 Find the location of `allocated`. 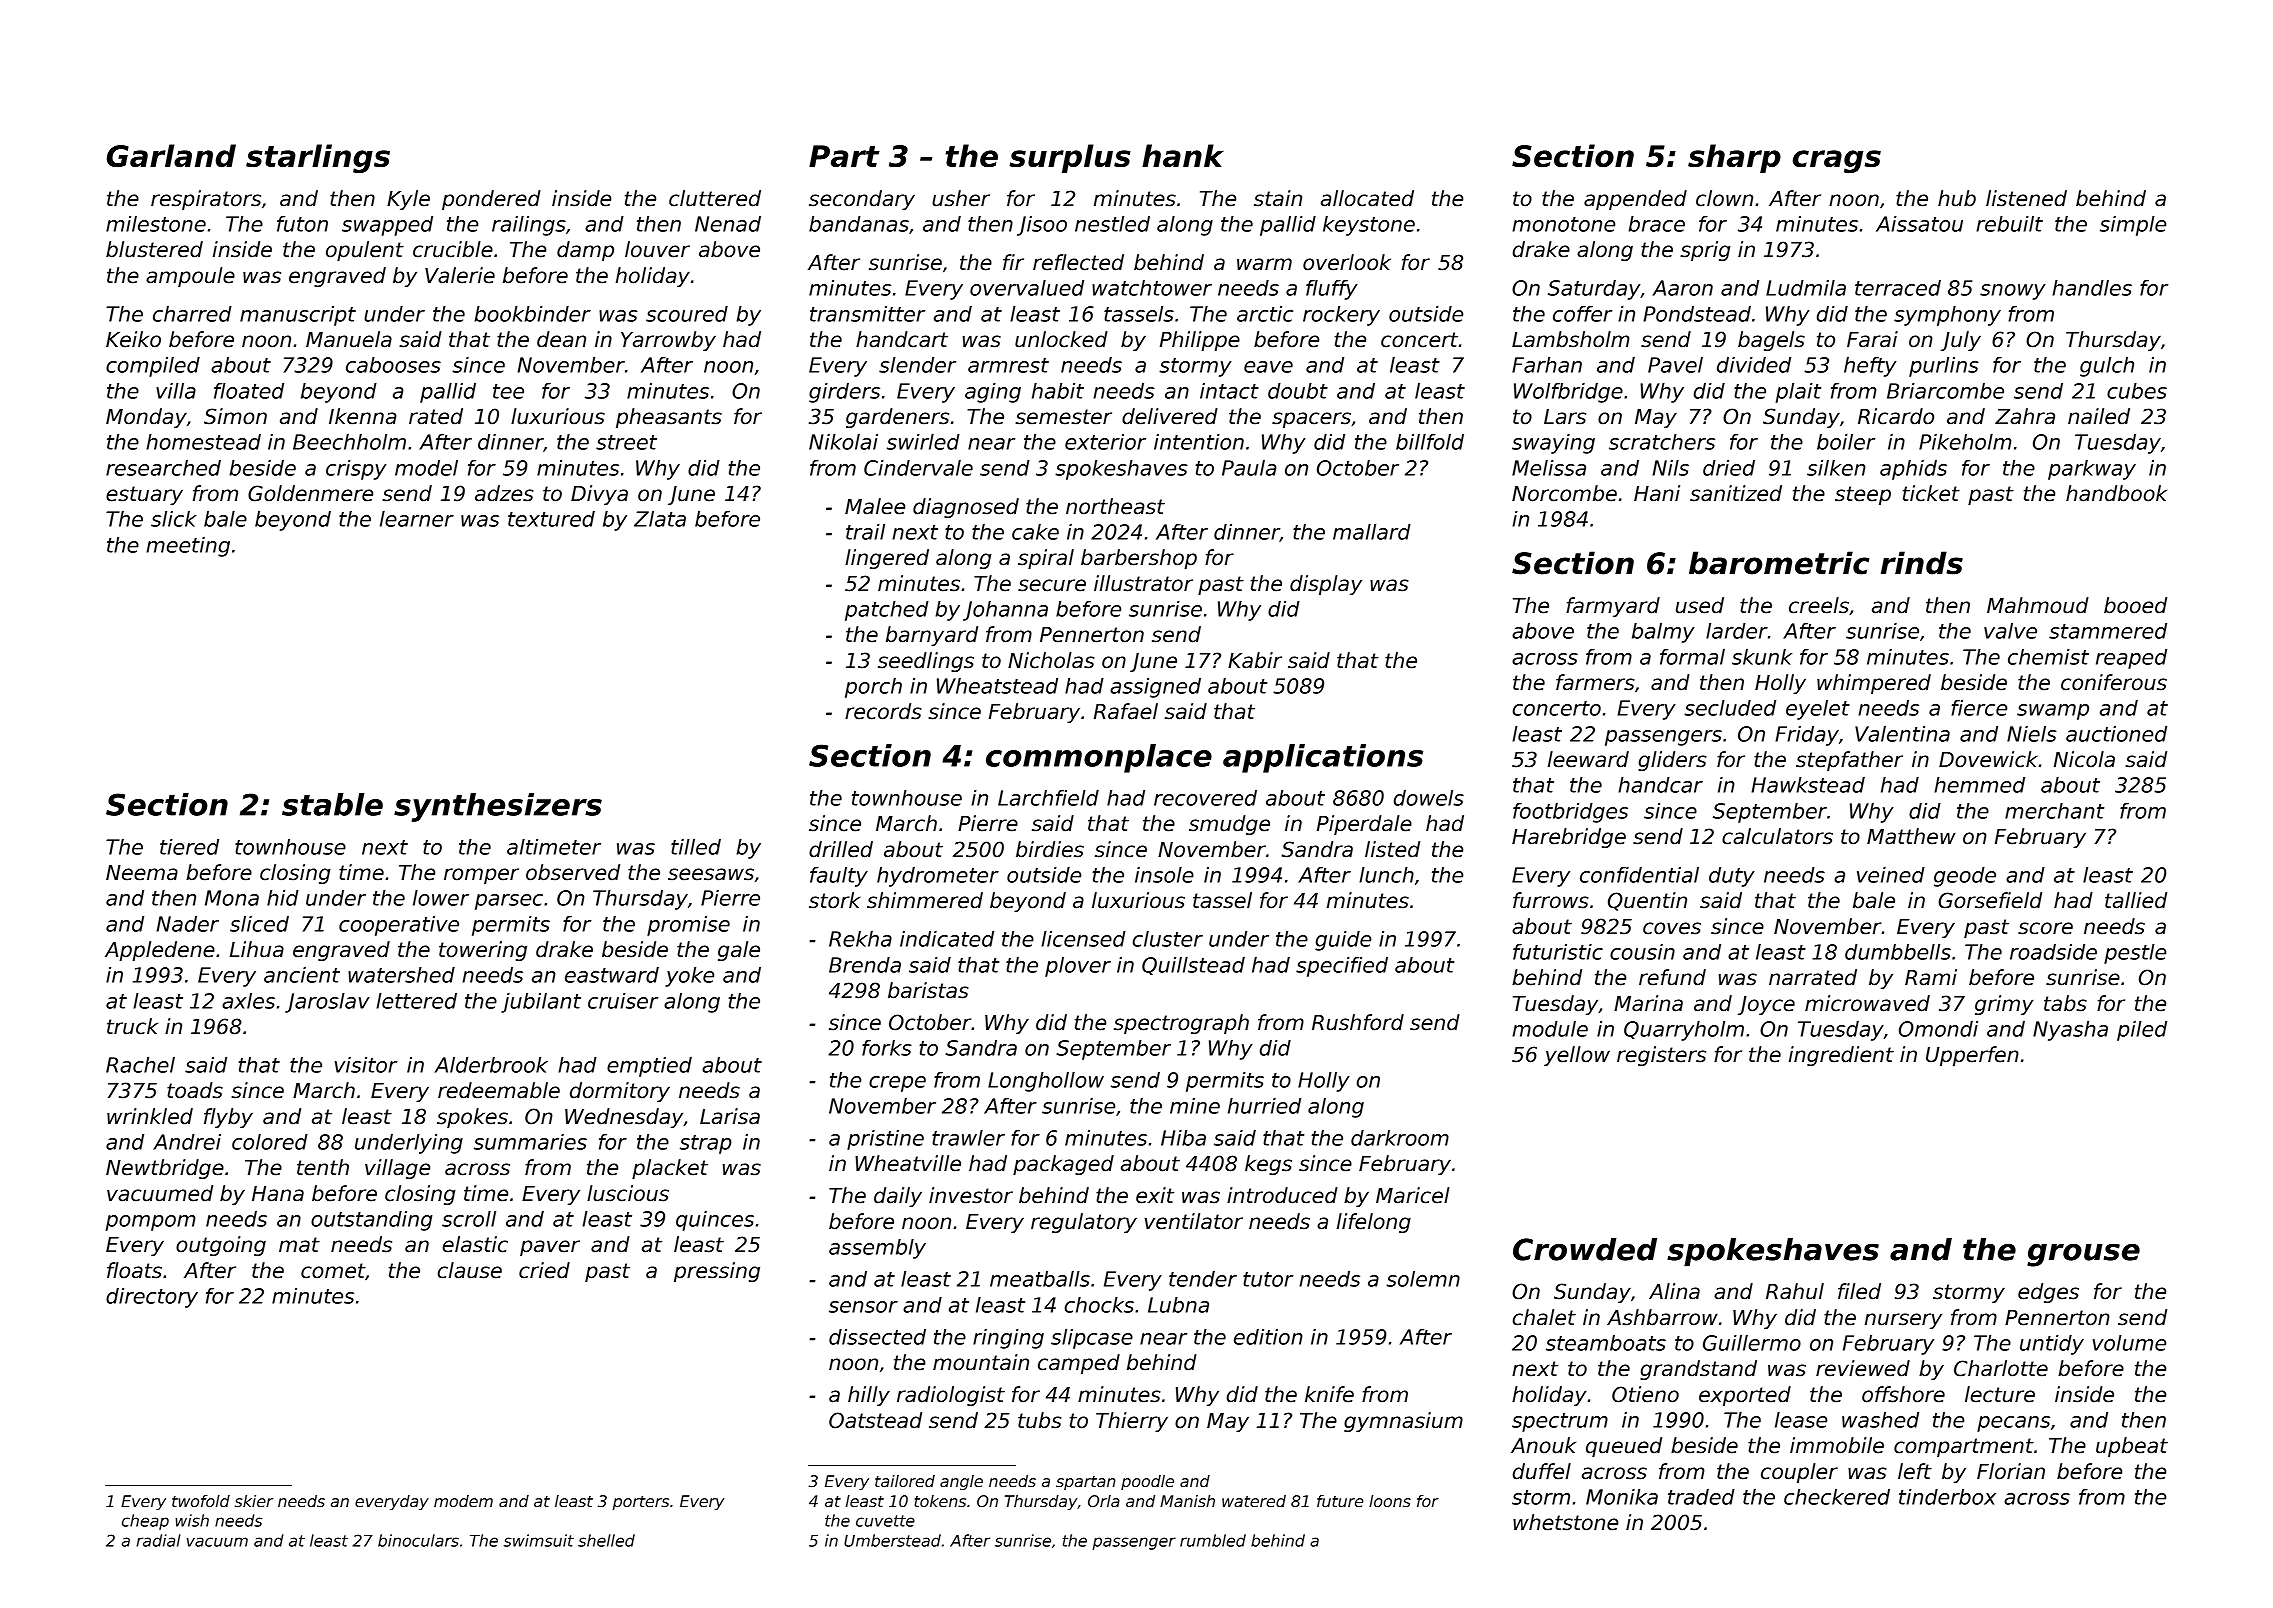

allocated is located at coordinates (1367, 198).
